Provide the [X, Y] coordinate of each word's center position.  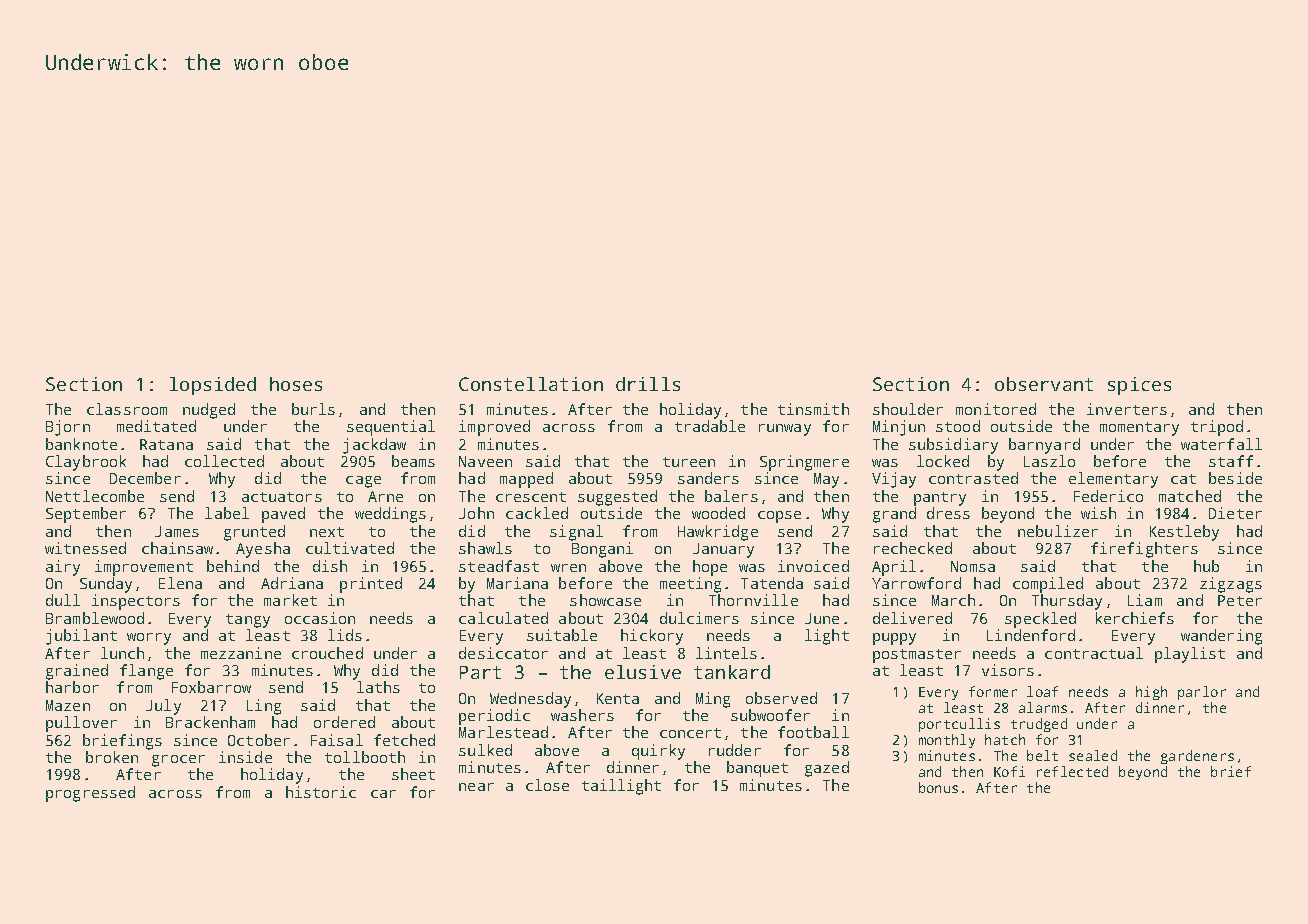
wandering [1221, 637]
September [86, 515]
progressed [90, 794]
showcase [605, 600]
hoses [296, 384]
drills [648, 384]
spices [1139, 386]
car [383, 794]
